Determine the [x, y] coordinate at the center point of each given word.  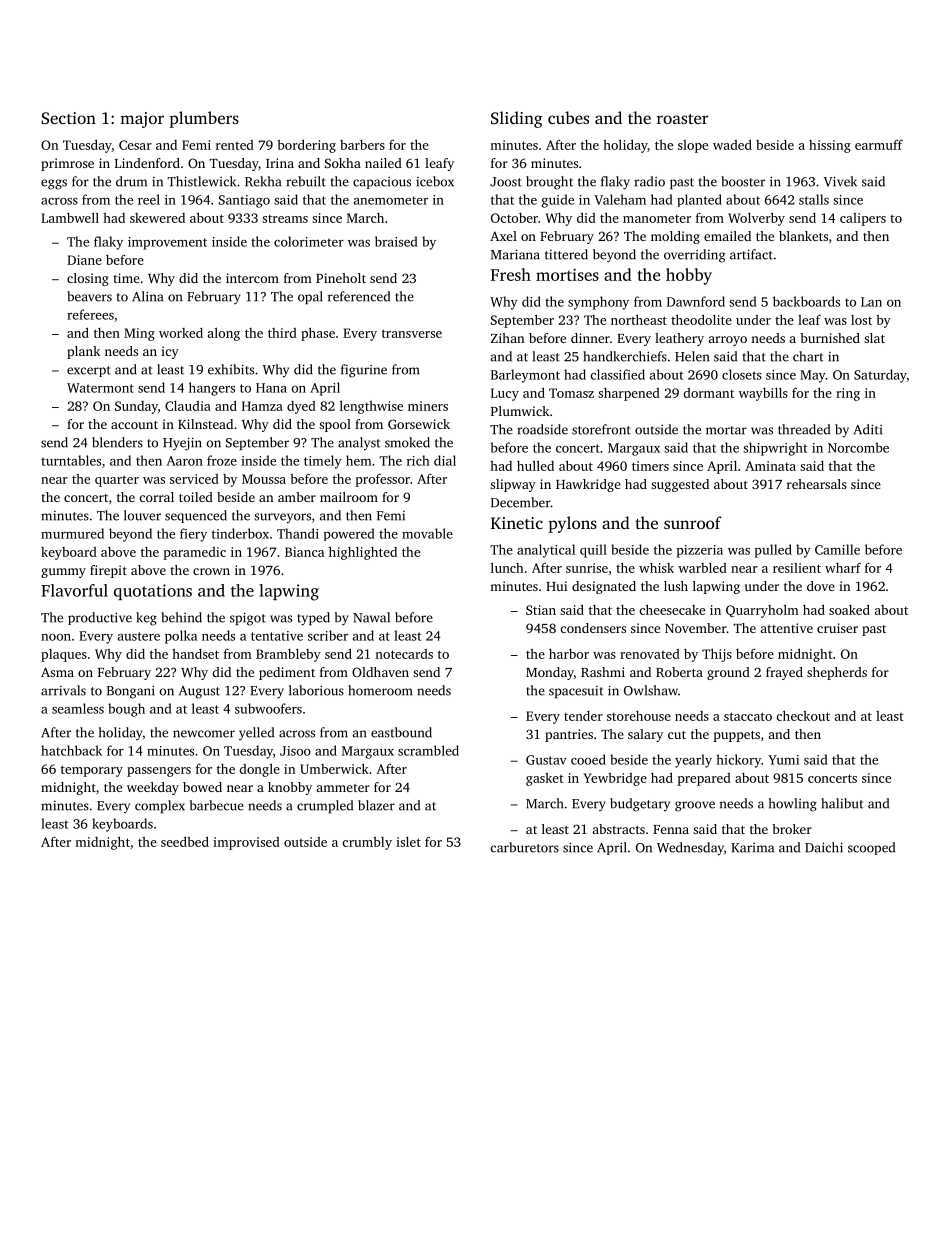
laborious [316, 690]
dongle [259, 770]
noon [56, 637]
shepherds [837, 673]
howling [793, 805]
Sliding [517, 119]
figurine [364, 371]
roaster [682, 119]
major [142, 120]
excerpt [89, 371]
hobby [689, 276]
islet [408, 842]
